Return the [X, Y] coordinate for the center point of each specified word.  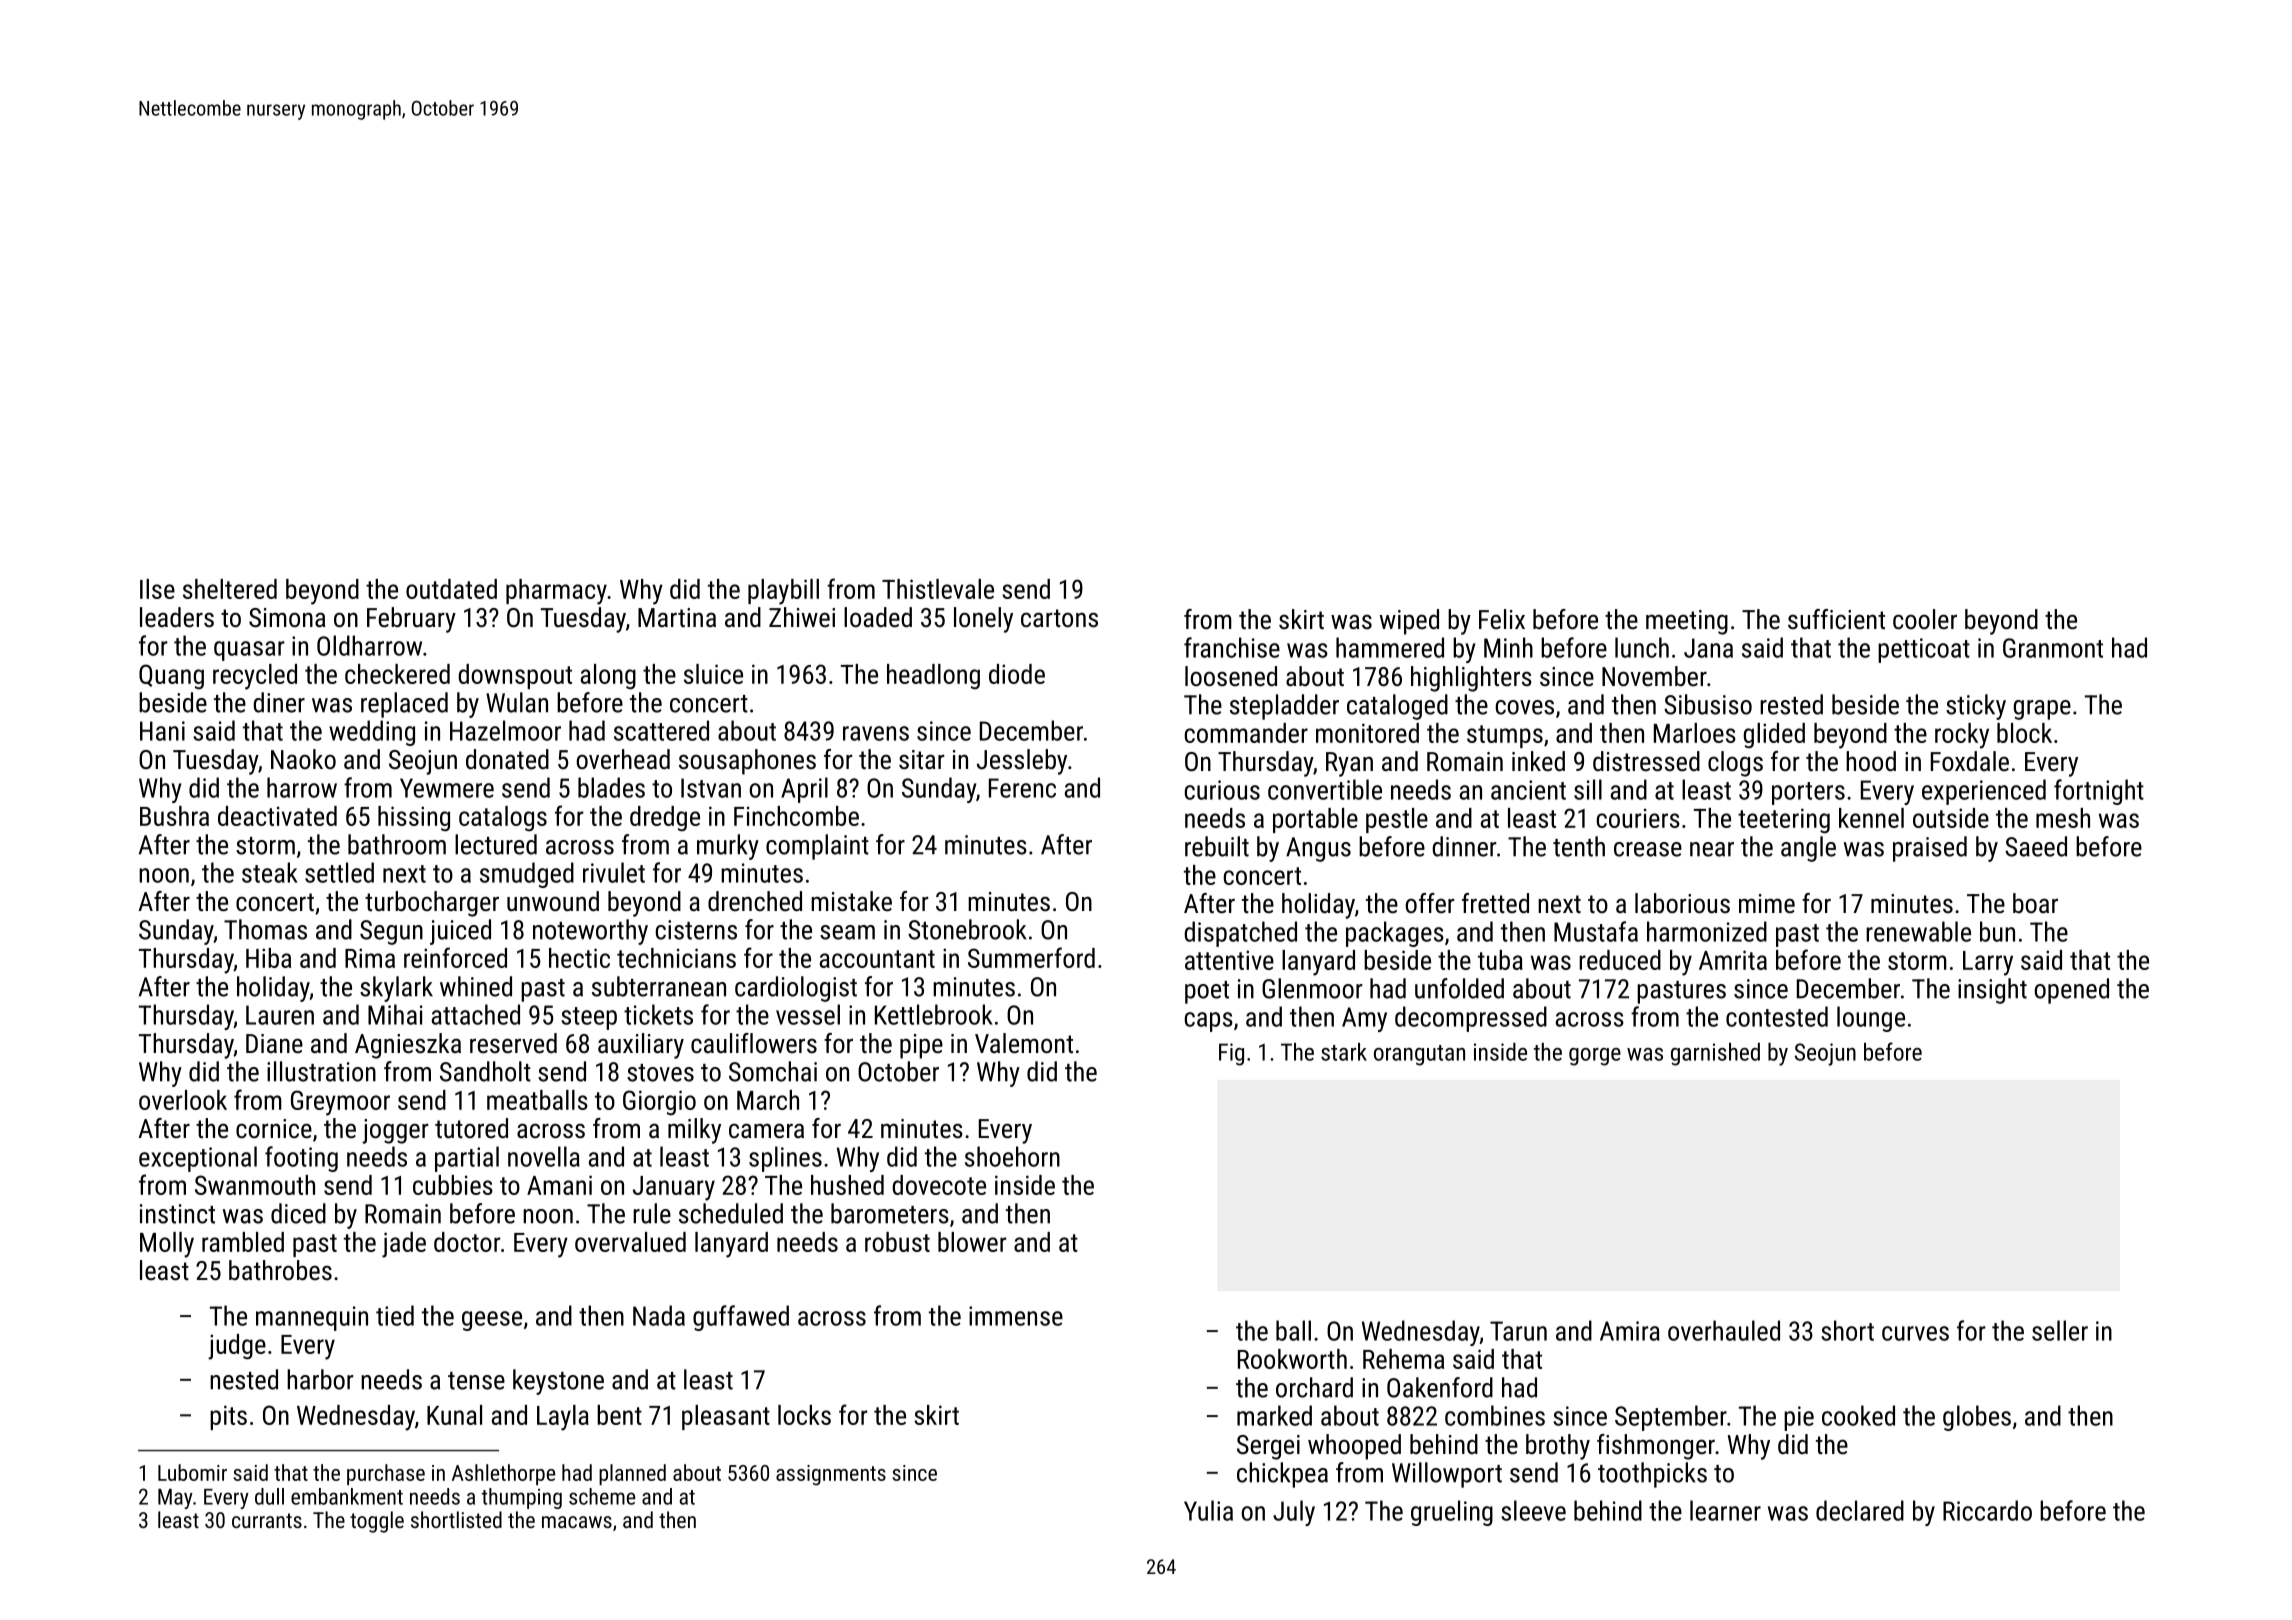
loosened [1231, 676]
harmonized [1707, 931]
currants [267, 1520]
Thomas [265, 929]
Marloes [1695, 733]
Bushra [174, 816]
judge [237, 1347]
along [608, 677]
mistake [851, 901]
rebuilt [1217, 846]
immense [1016, 1316]
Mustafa [1596, 931]
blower [972, 1242]
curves [1915, 1333]
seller [2060, 1330]
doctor [467, 1242]
